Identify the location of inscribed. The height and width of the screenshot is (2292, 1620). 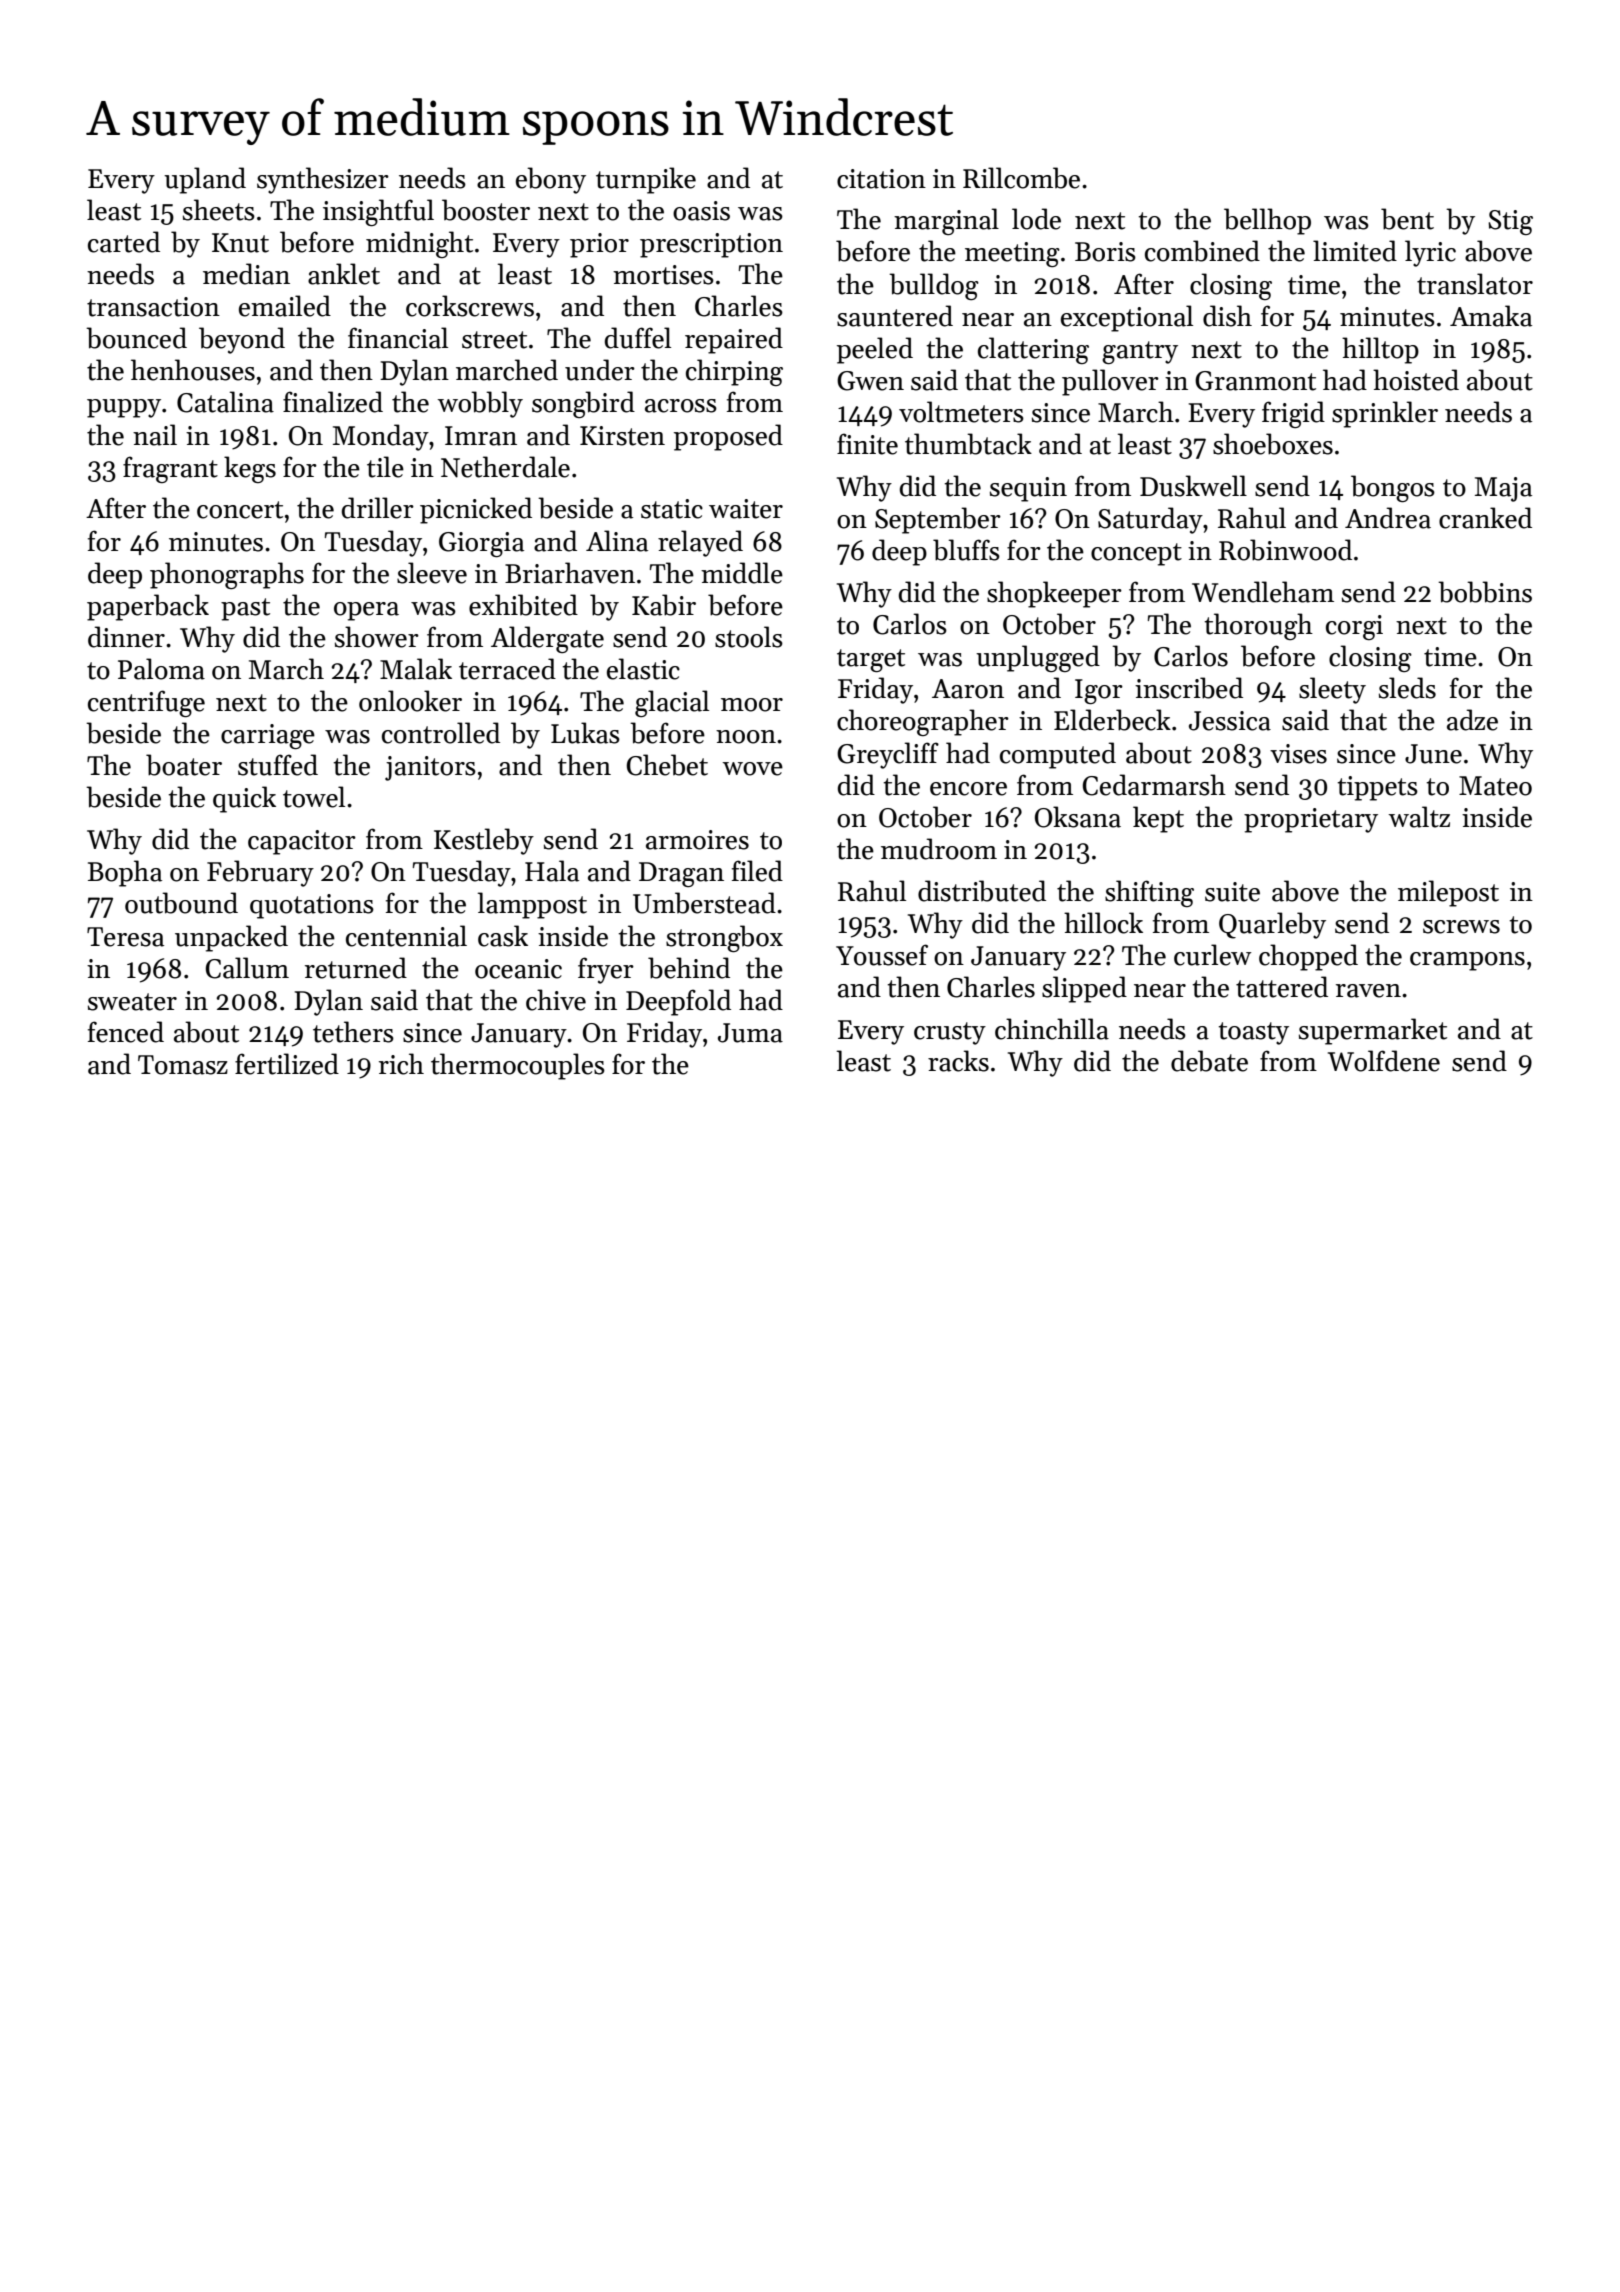
(1189, 688).
